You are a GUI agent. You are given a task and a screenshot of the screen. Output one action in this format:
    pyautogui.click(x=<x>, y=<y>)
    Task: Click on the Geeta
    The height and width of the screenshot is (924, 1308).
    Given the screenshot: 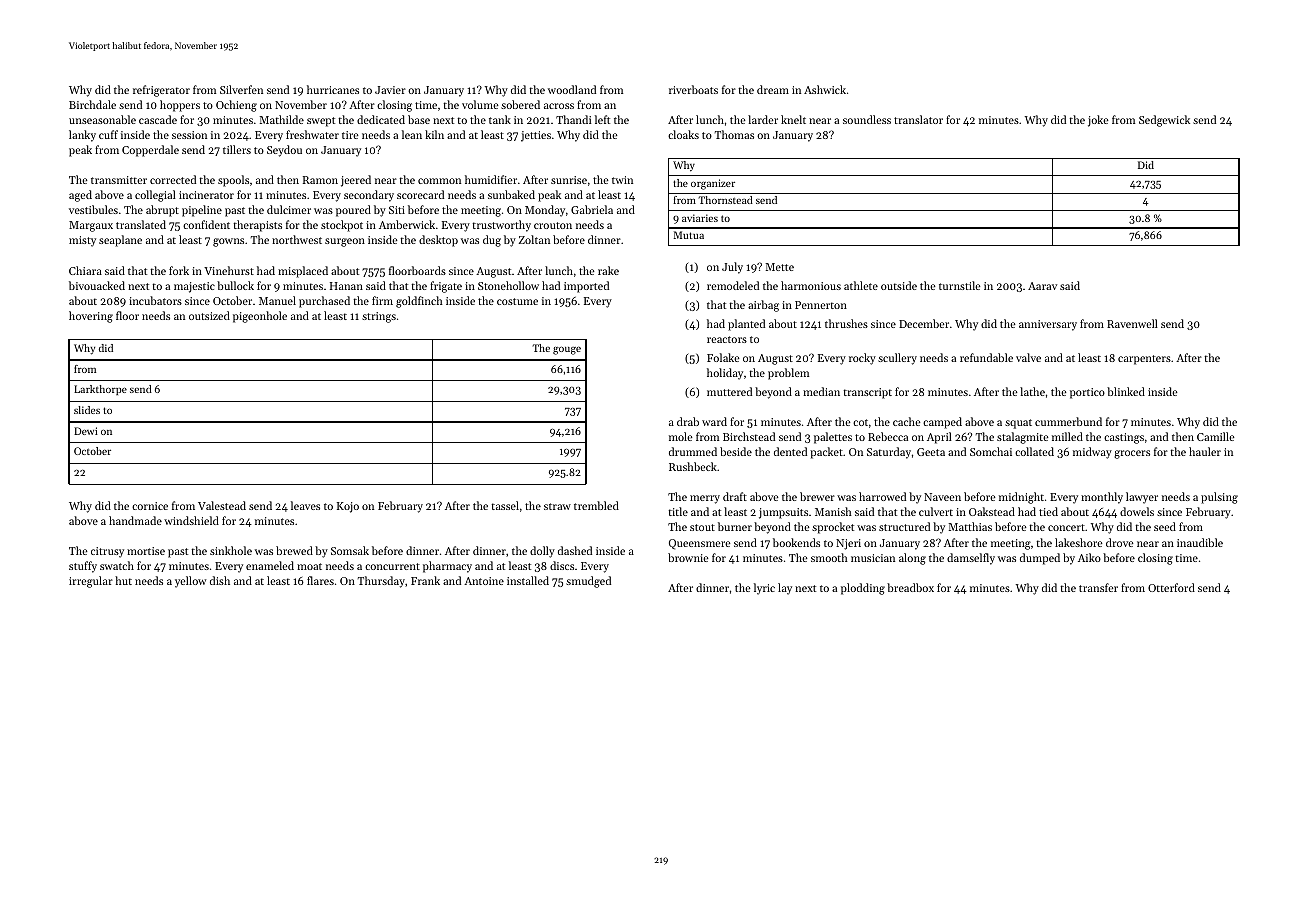 What is the action you would take?
    pyautogui.click(x=931, y=452)
